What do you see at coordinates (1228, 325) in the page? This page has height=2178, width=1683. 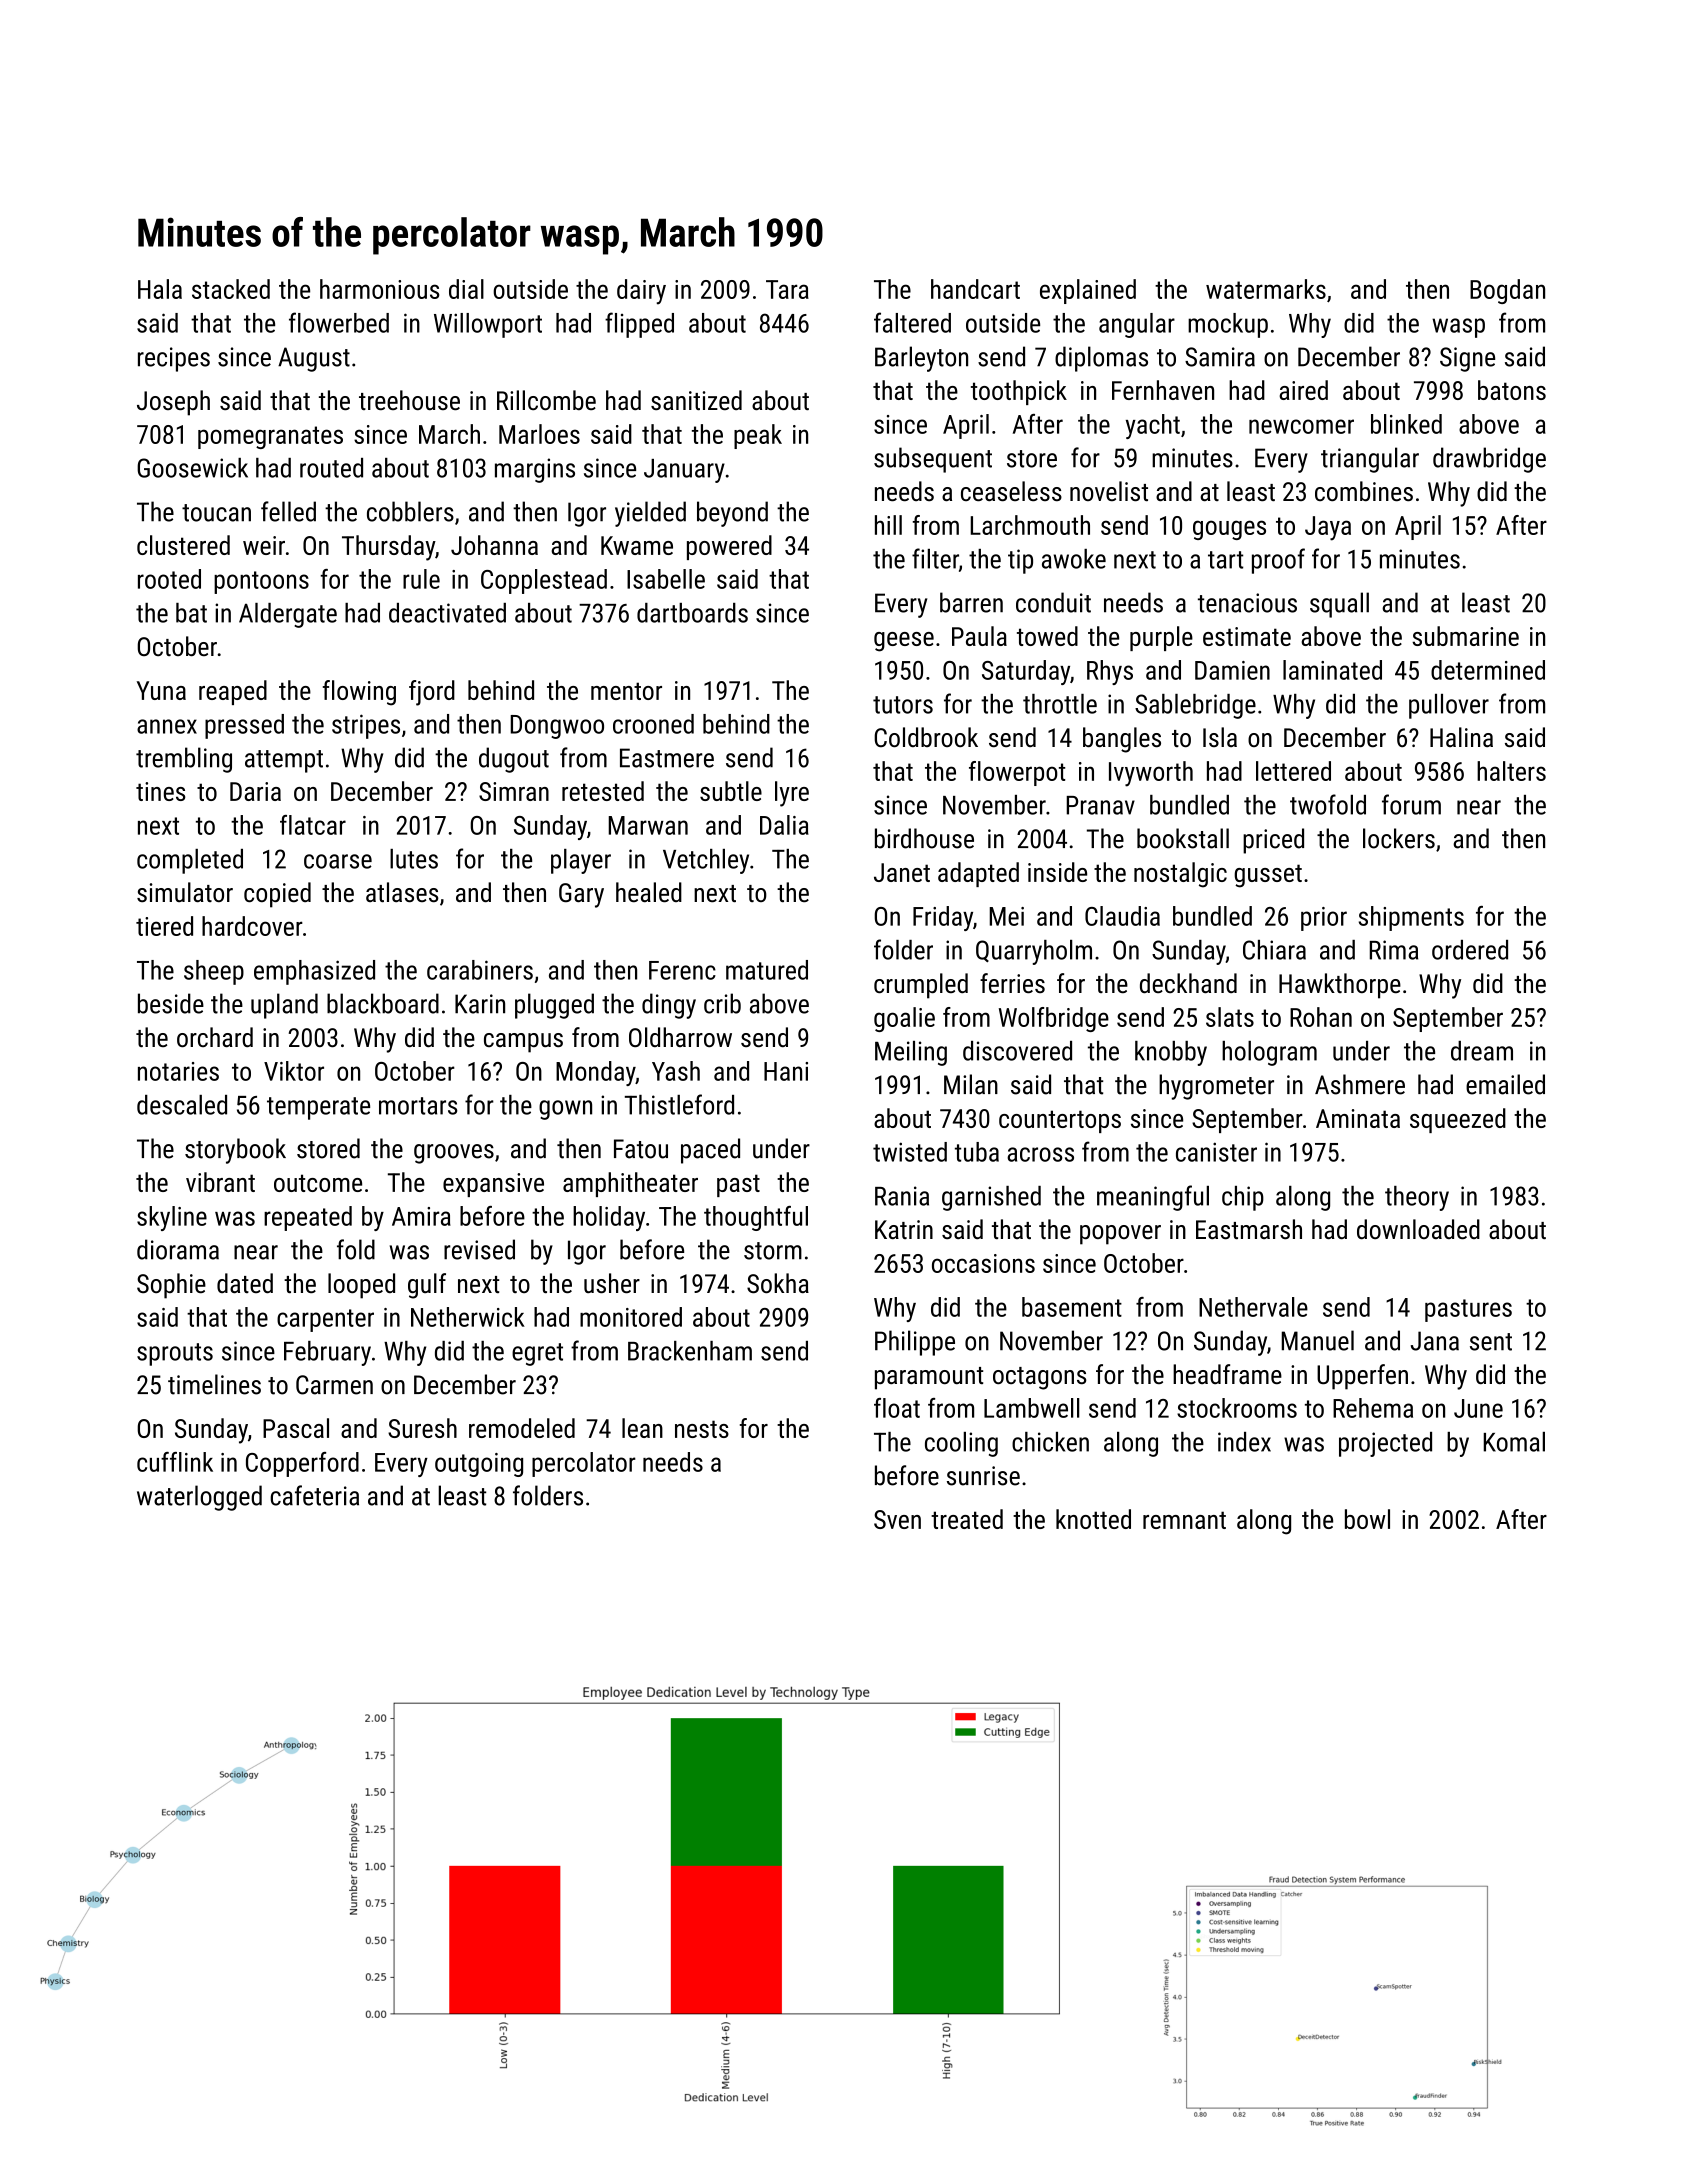 I see `mockup` at bounding box center [1228, 325].
